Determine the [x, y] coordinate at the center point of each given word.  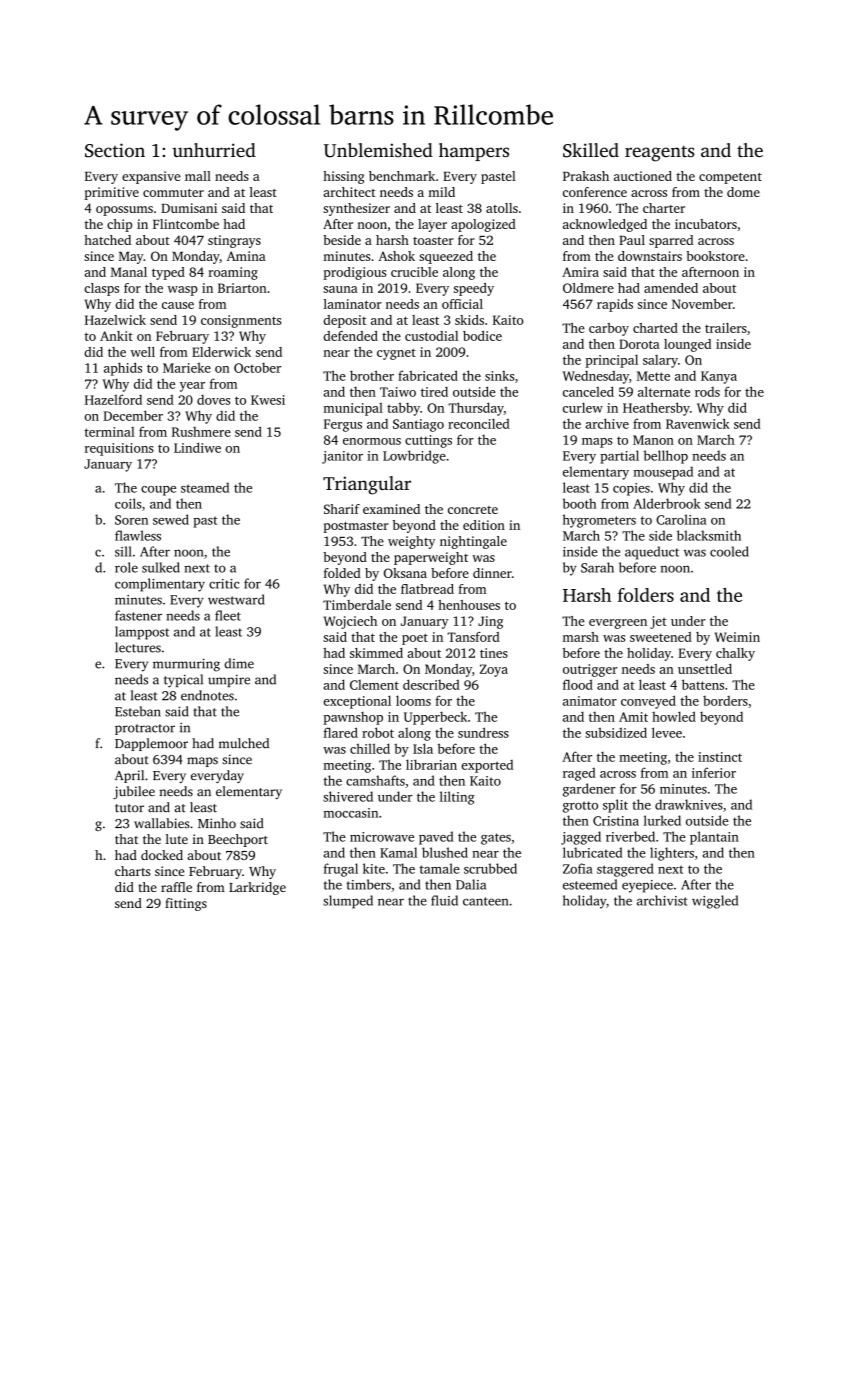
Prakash [586, 176]
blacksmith [709, 535]
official [462, 304]
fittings [186, 904]
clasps [101, 289]
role [126, 567]
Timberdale [357, 605]
